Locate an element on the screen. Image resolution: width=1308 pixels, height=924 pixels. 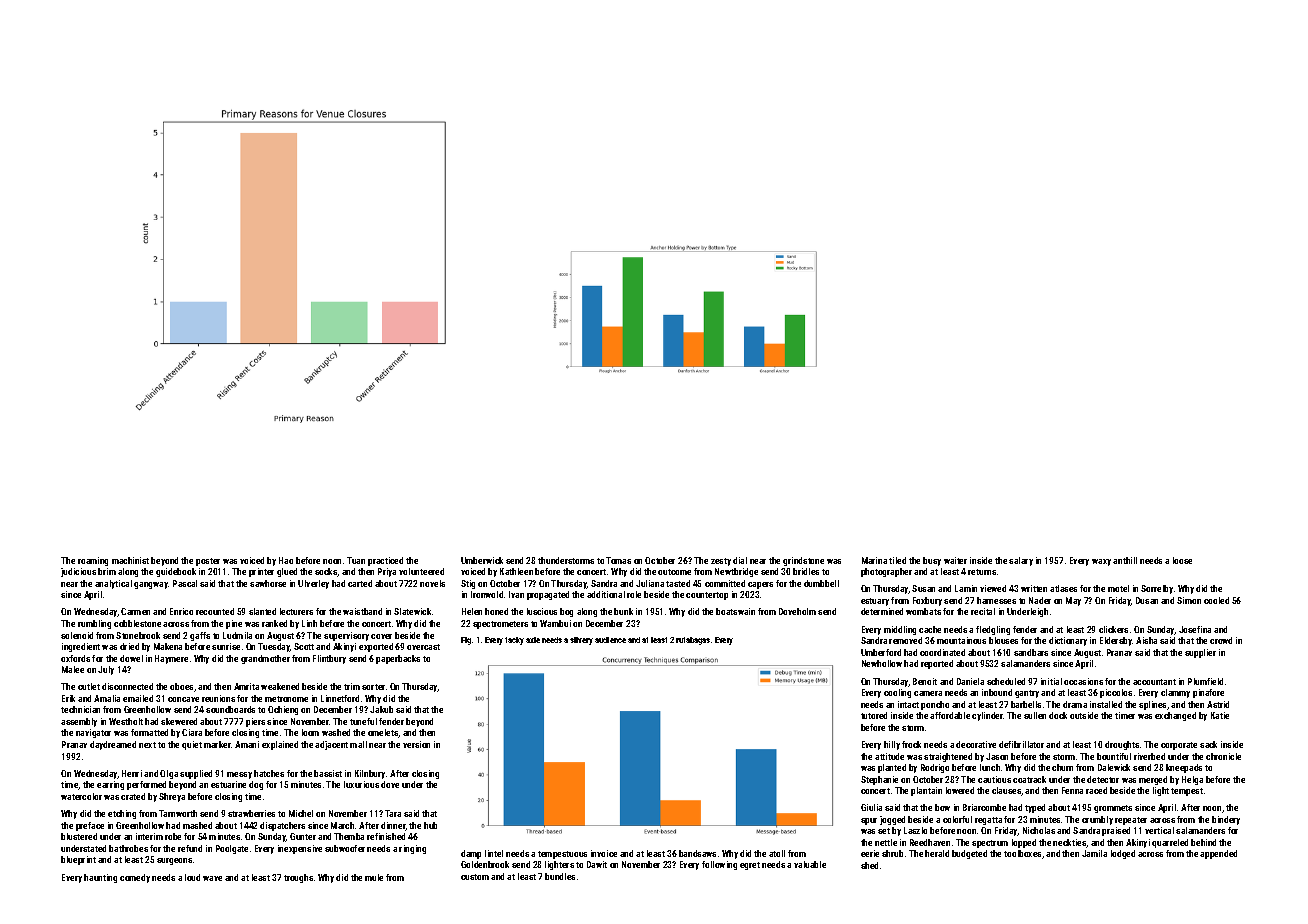
omelets is located at coordinates (383, 733).
